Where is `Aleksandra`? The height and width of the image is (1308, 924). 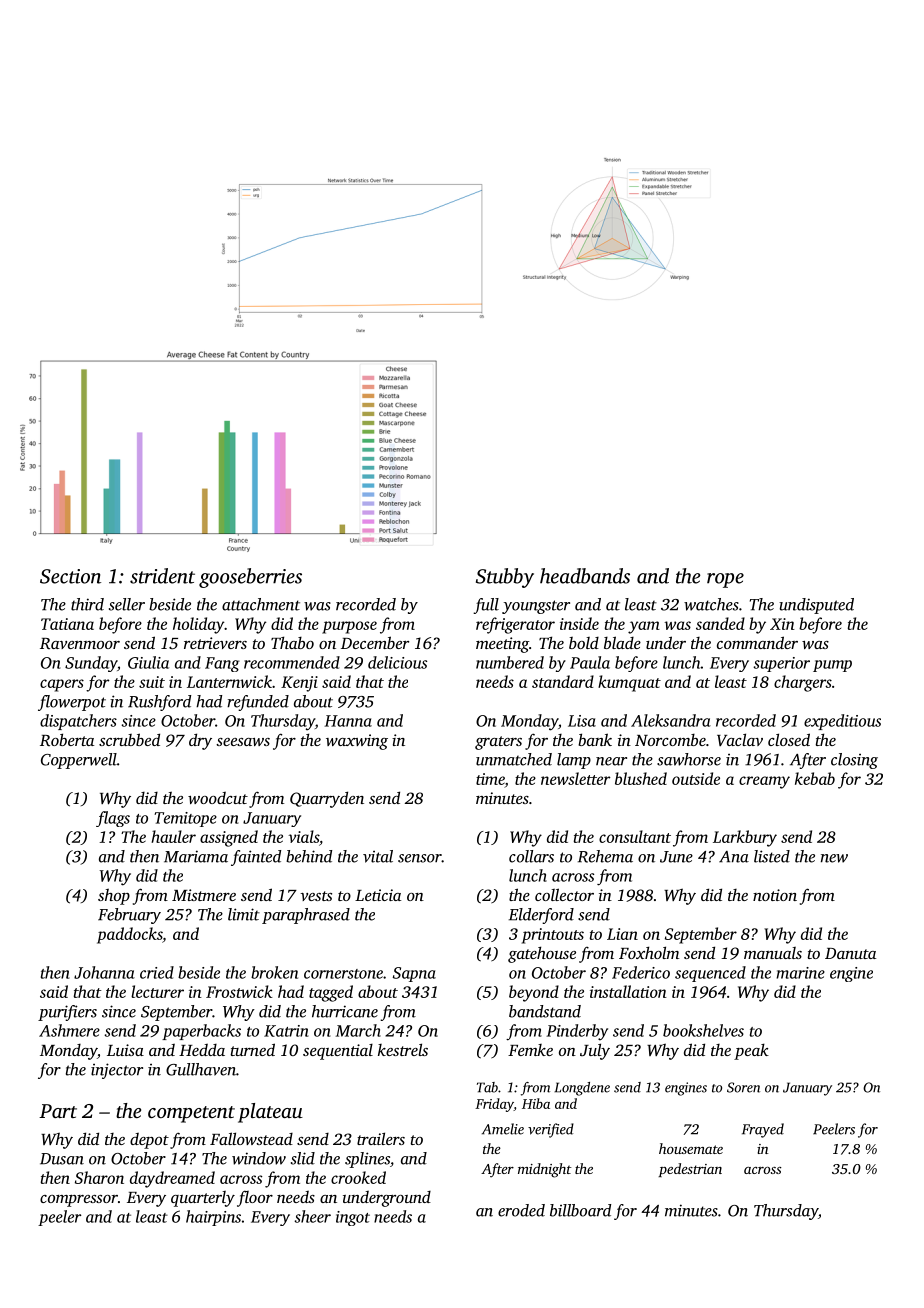 Aleksandra is located at coordinates (671, 720).
